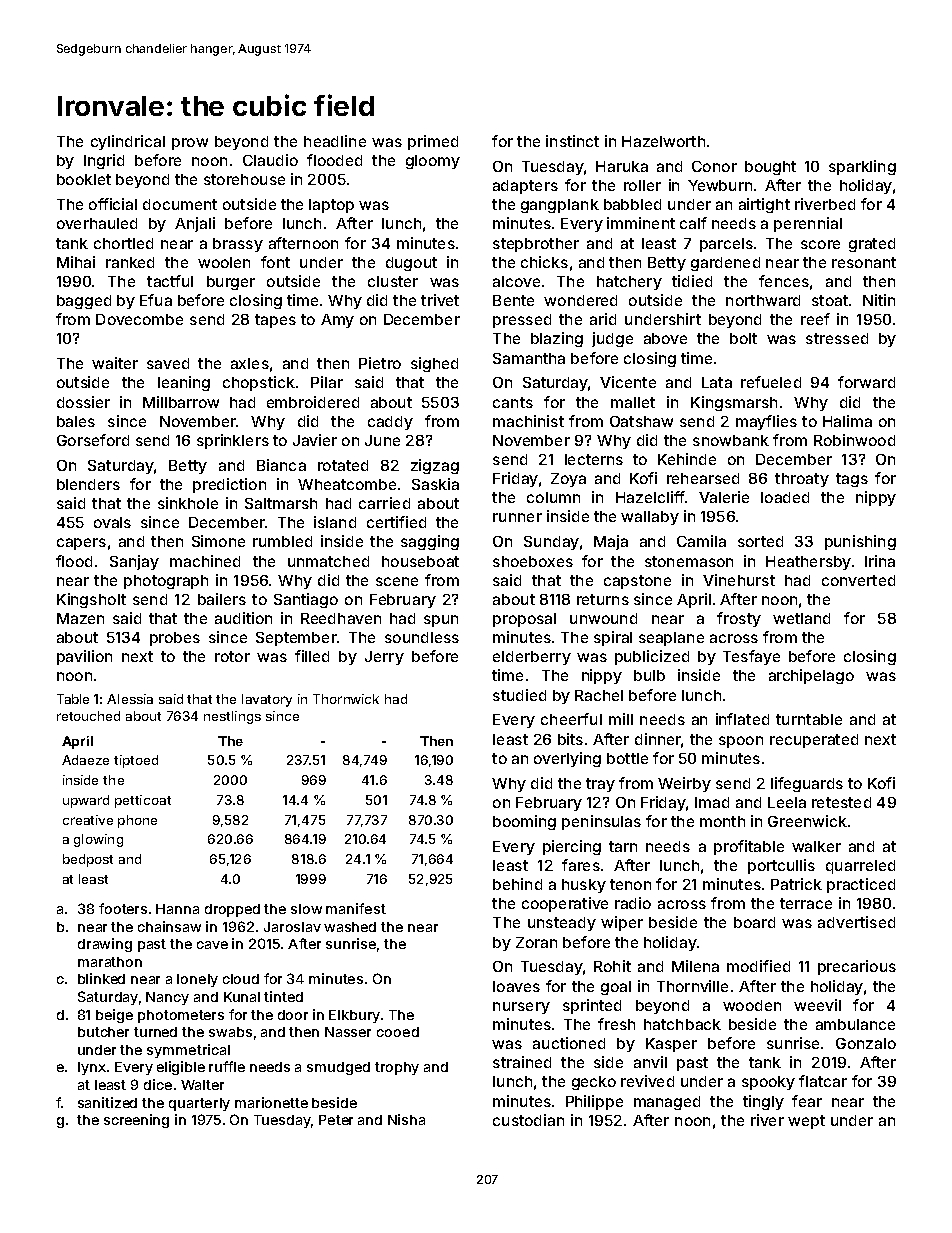 The height and width of the screenshot is (1233, 952). I want to click on storehouse, so click(244, 179).
